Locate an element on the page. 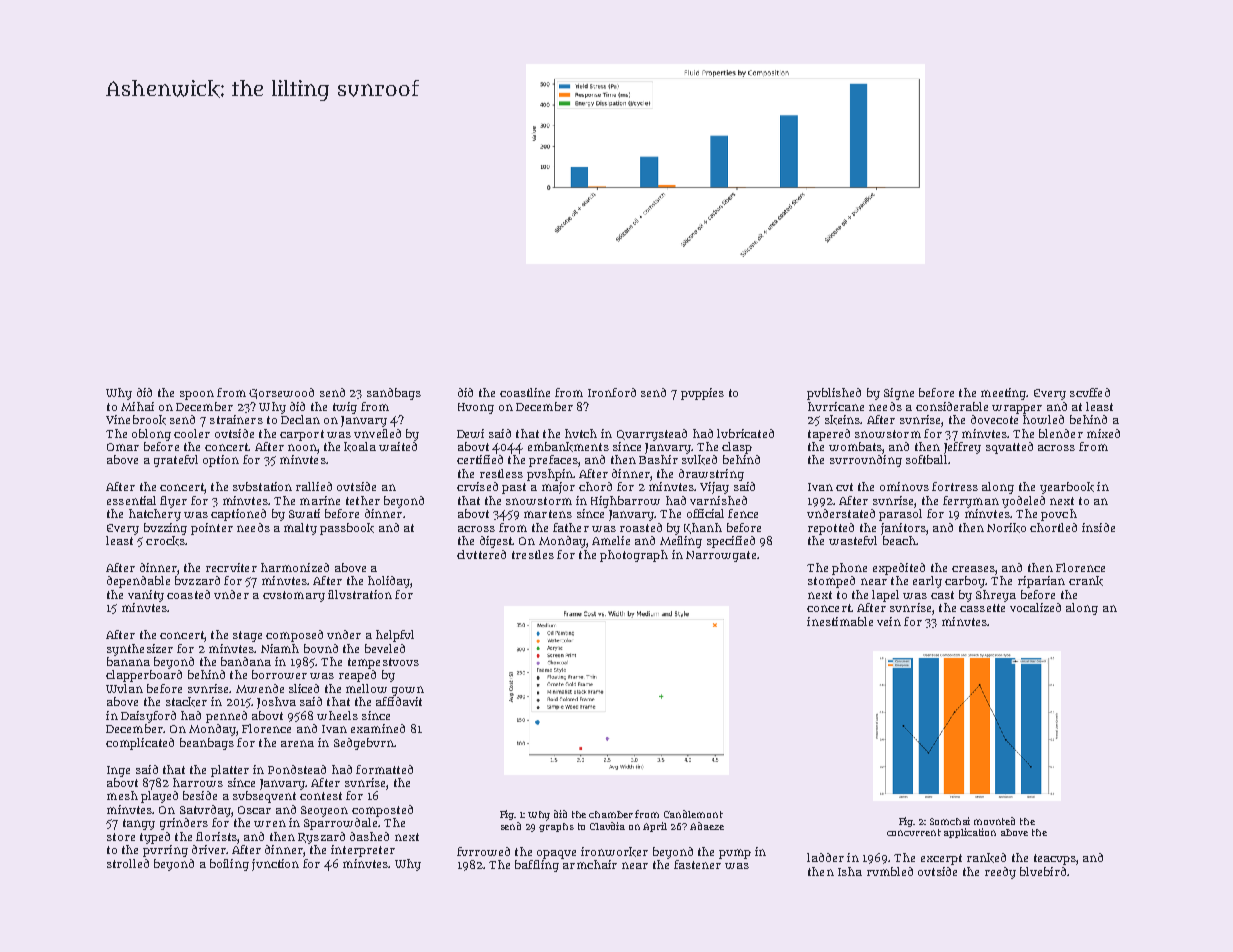  crocks is located at coordinates (165, 541).
